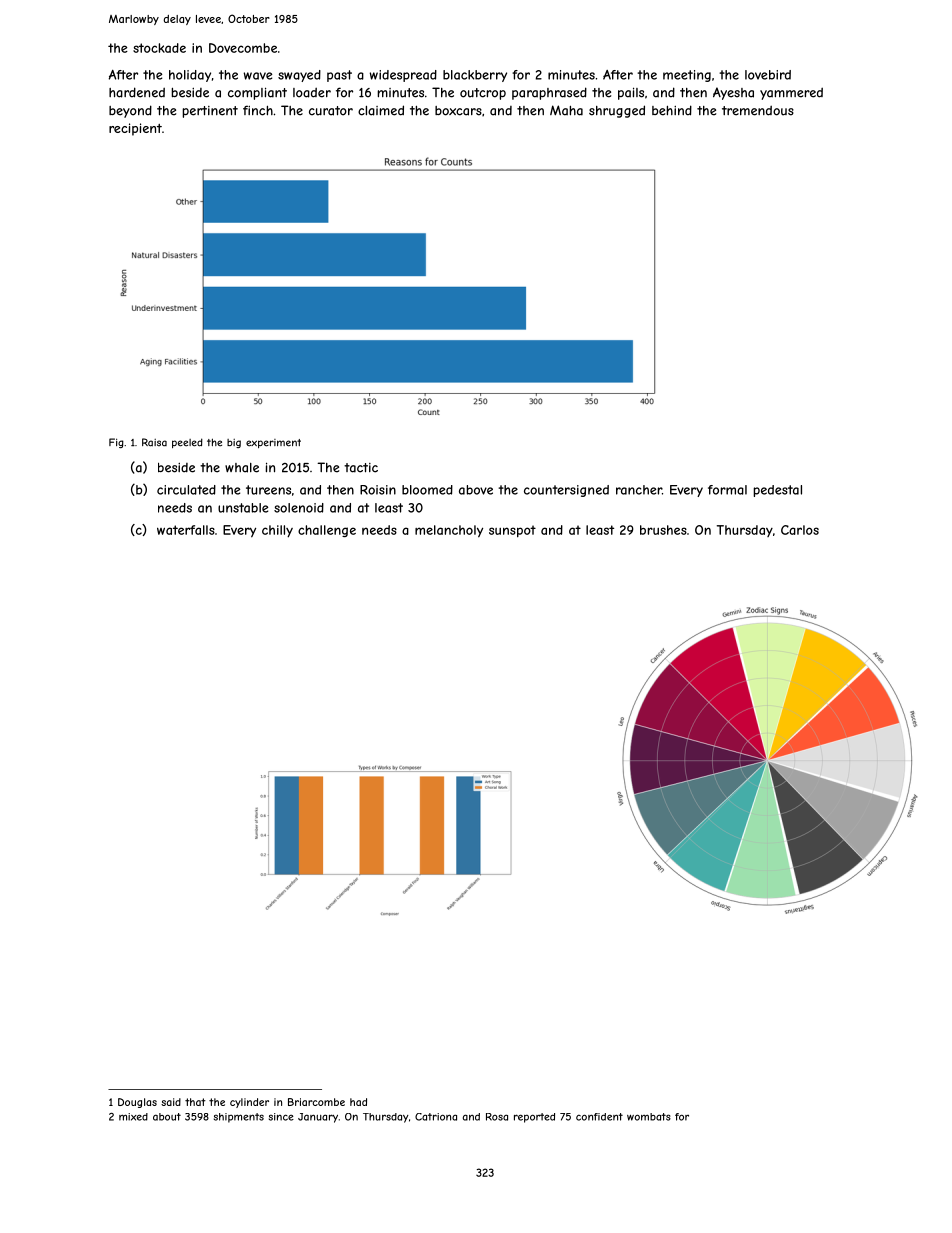 The image size is (952, 1233). Describe the element at coordinates (281, 1117) in the image. I see `since` at that location.
